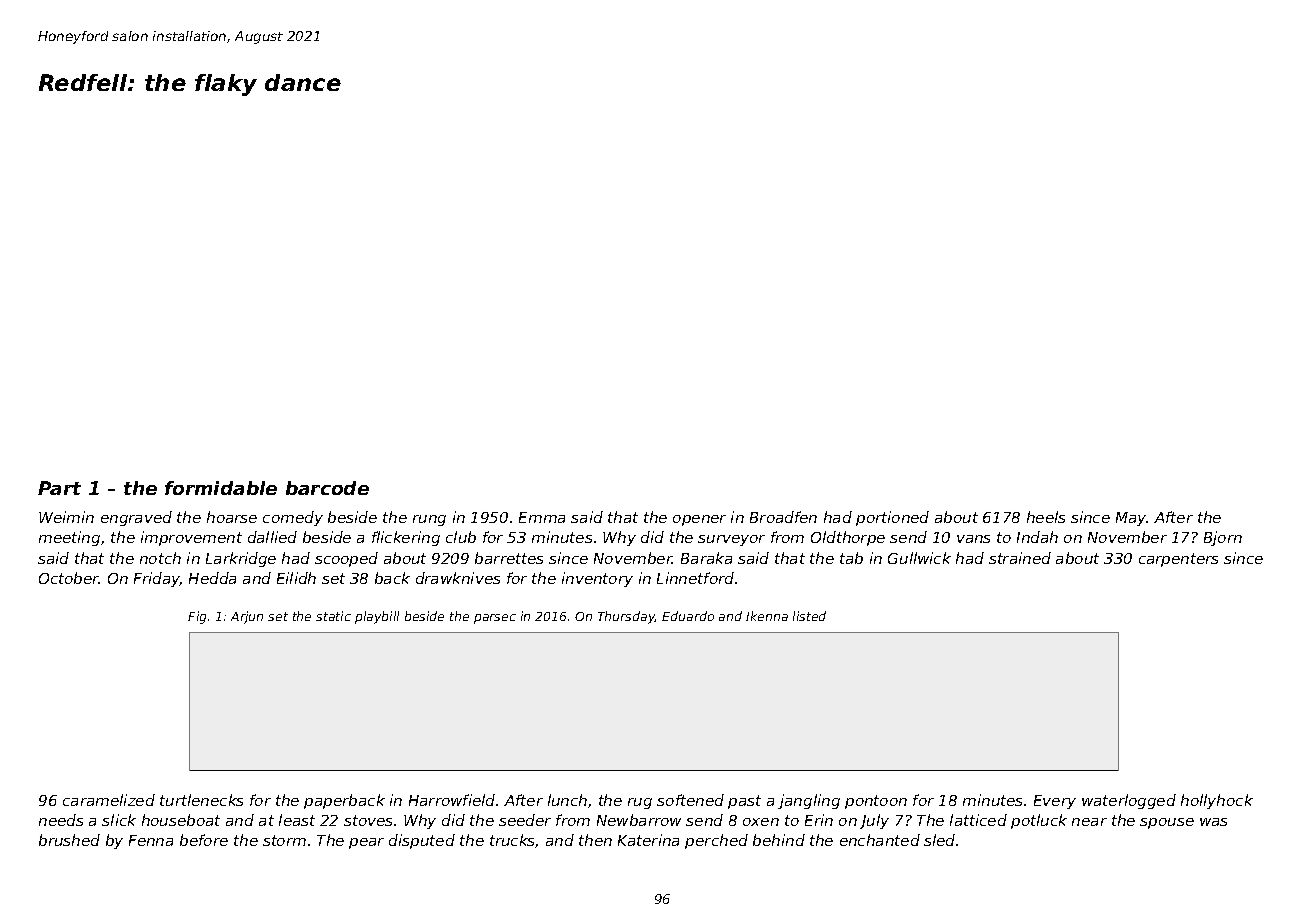 The image size is (1308, 924). I want to click on sled, so click(939, 840).
